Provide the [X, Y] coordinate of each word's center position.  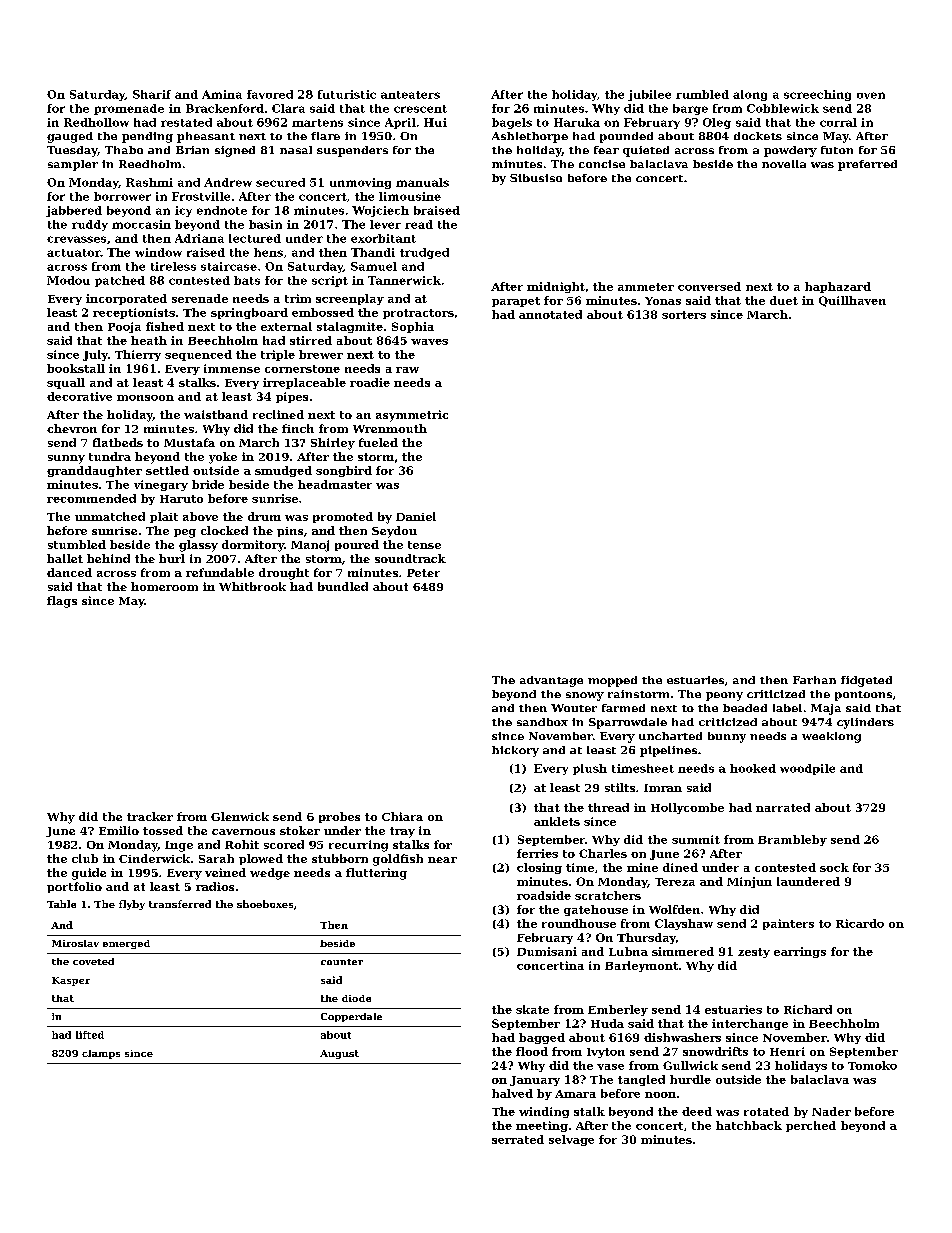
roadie [370, 382]
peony [724, 696]
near [442, 860]
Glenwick [240, 816]
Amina [222, 94]
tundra [110, 456]
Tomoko [872, 1065]
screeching [817, 95]
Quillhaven [852, 301]
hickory [515, 751]
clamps [101, 1054]
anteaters [410, 95]
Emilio [119, 830]
